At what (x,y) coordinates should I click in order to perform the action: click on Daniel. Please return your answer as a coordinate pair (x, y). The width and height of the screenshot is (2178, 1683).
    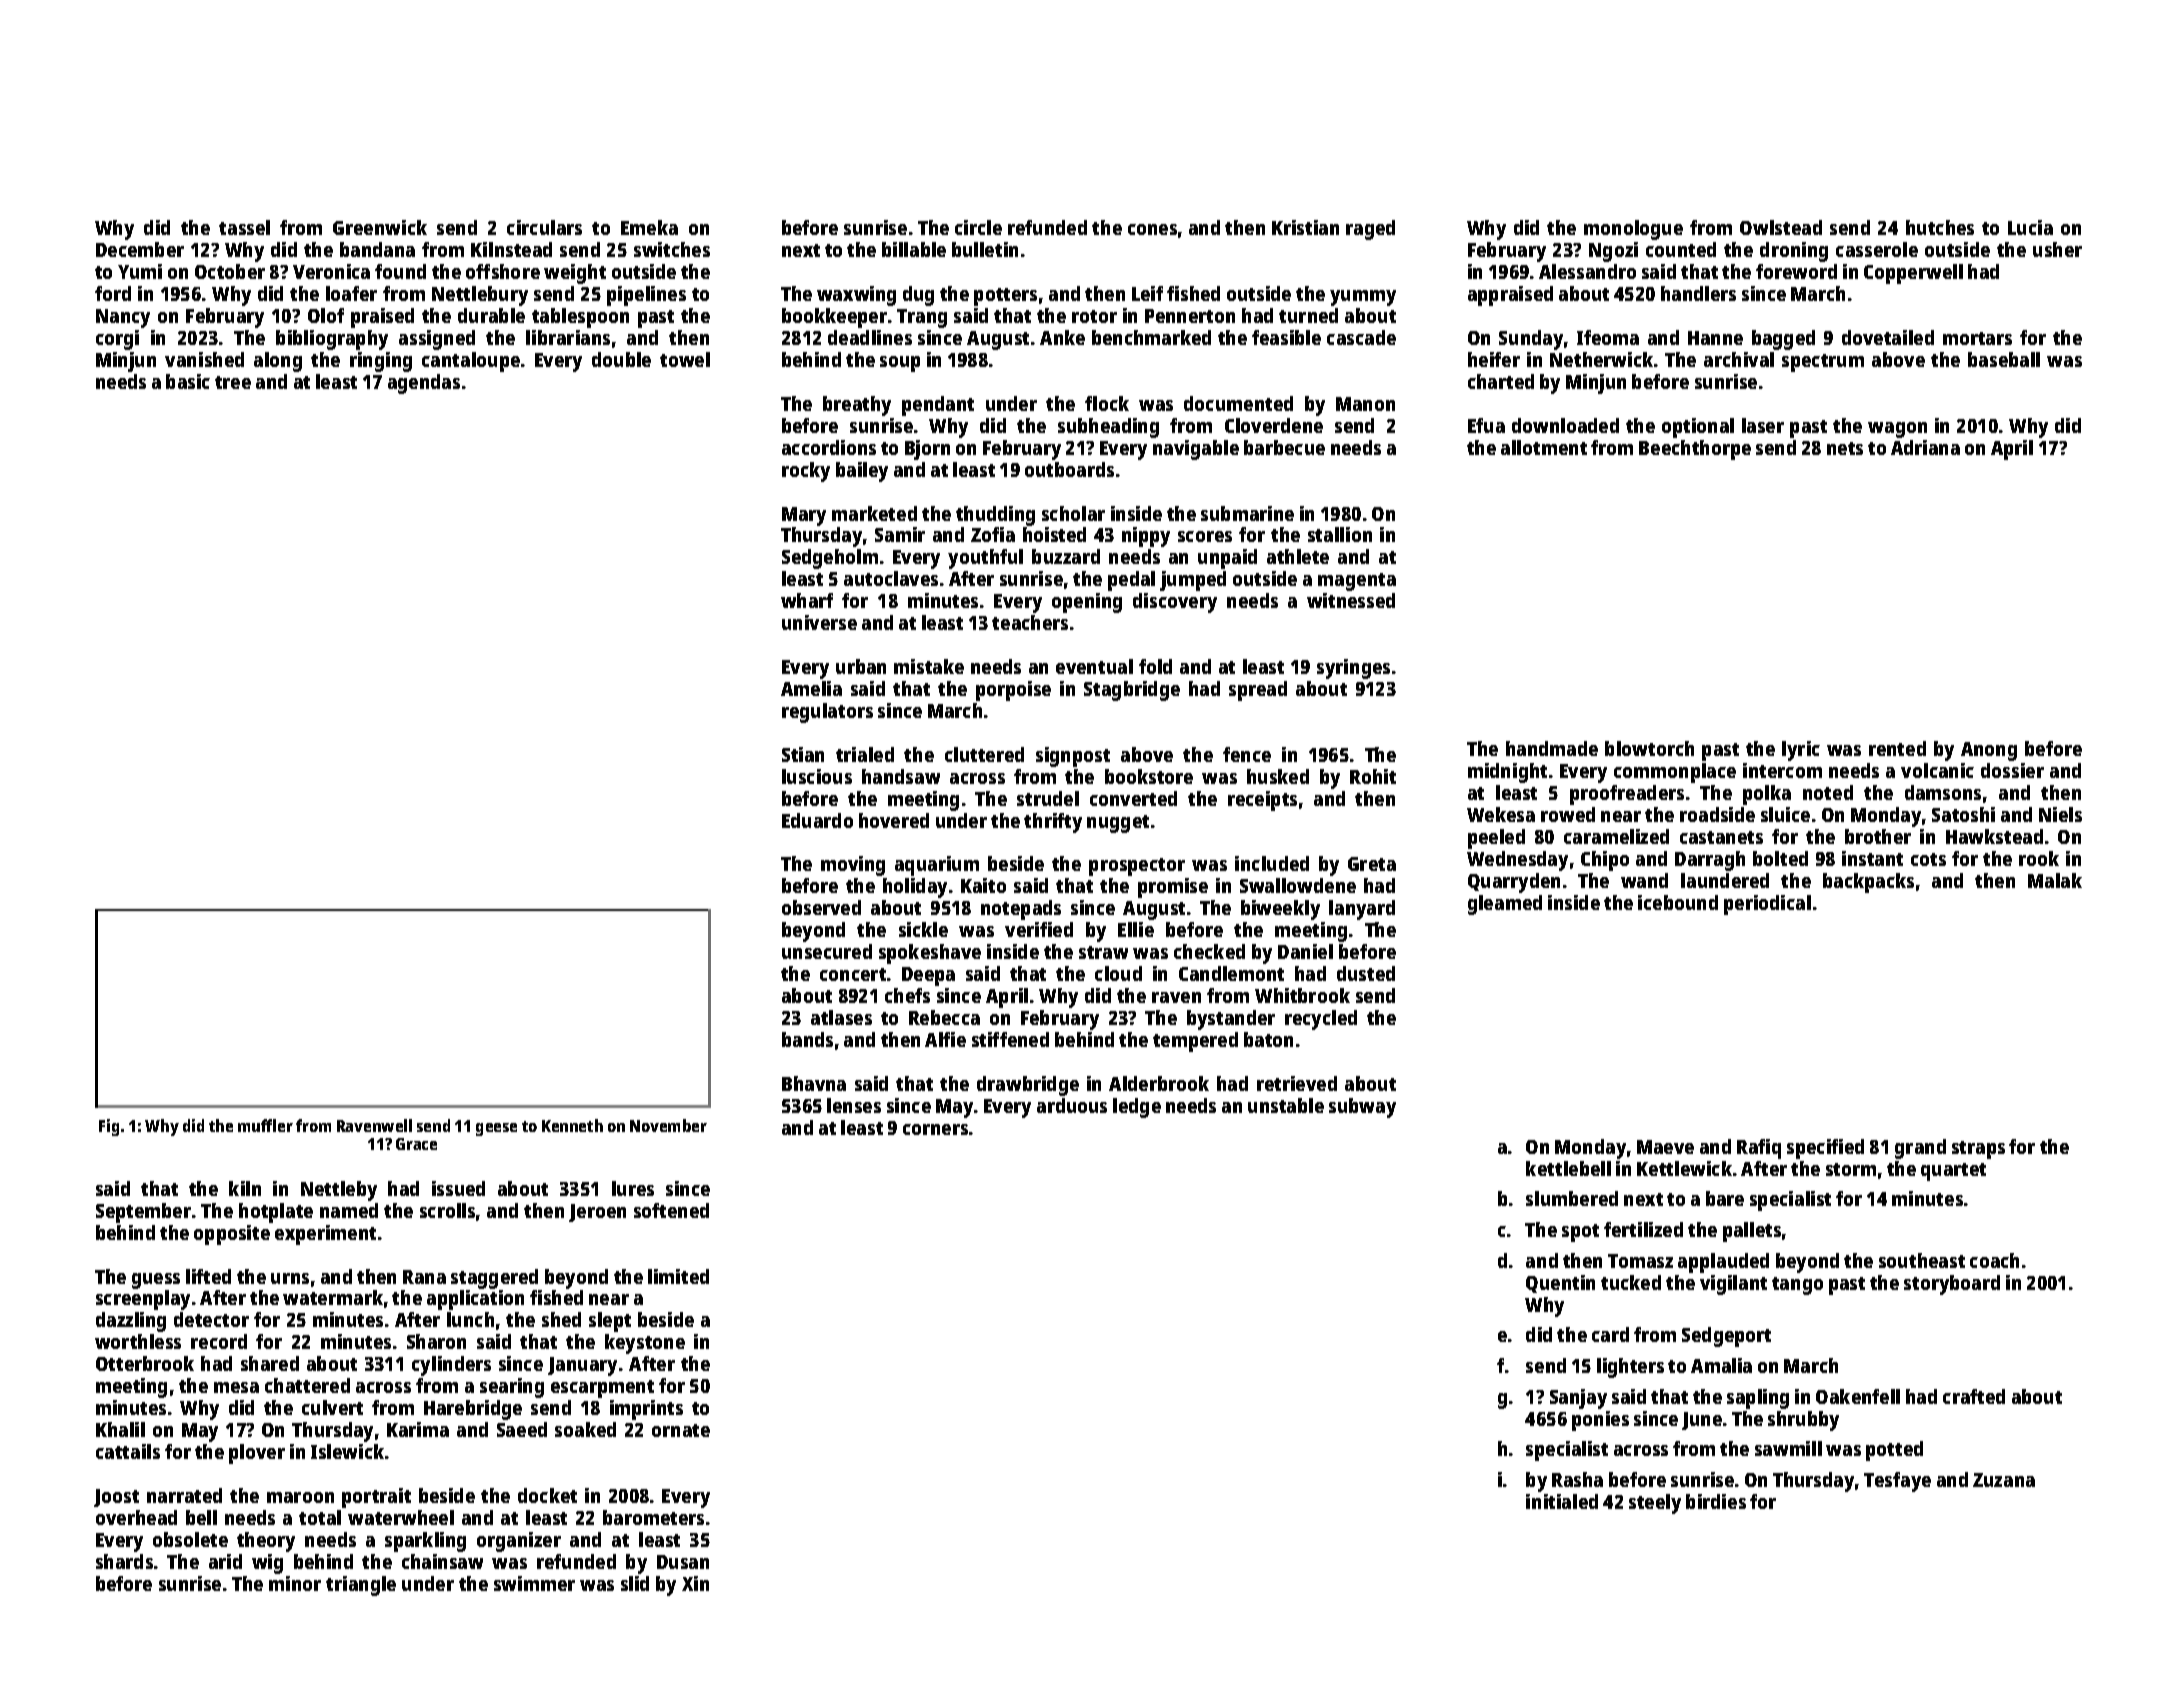
    Looking at the image, I should click on (1305, 951).
